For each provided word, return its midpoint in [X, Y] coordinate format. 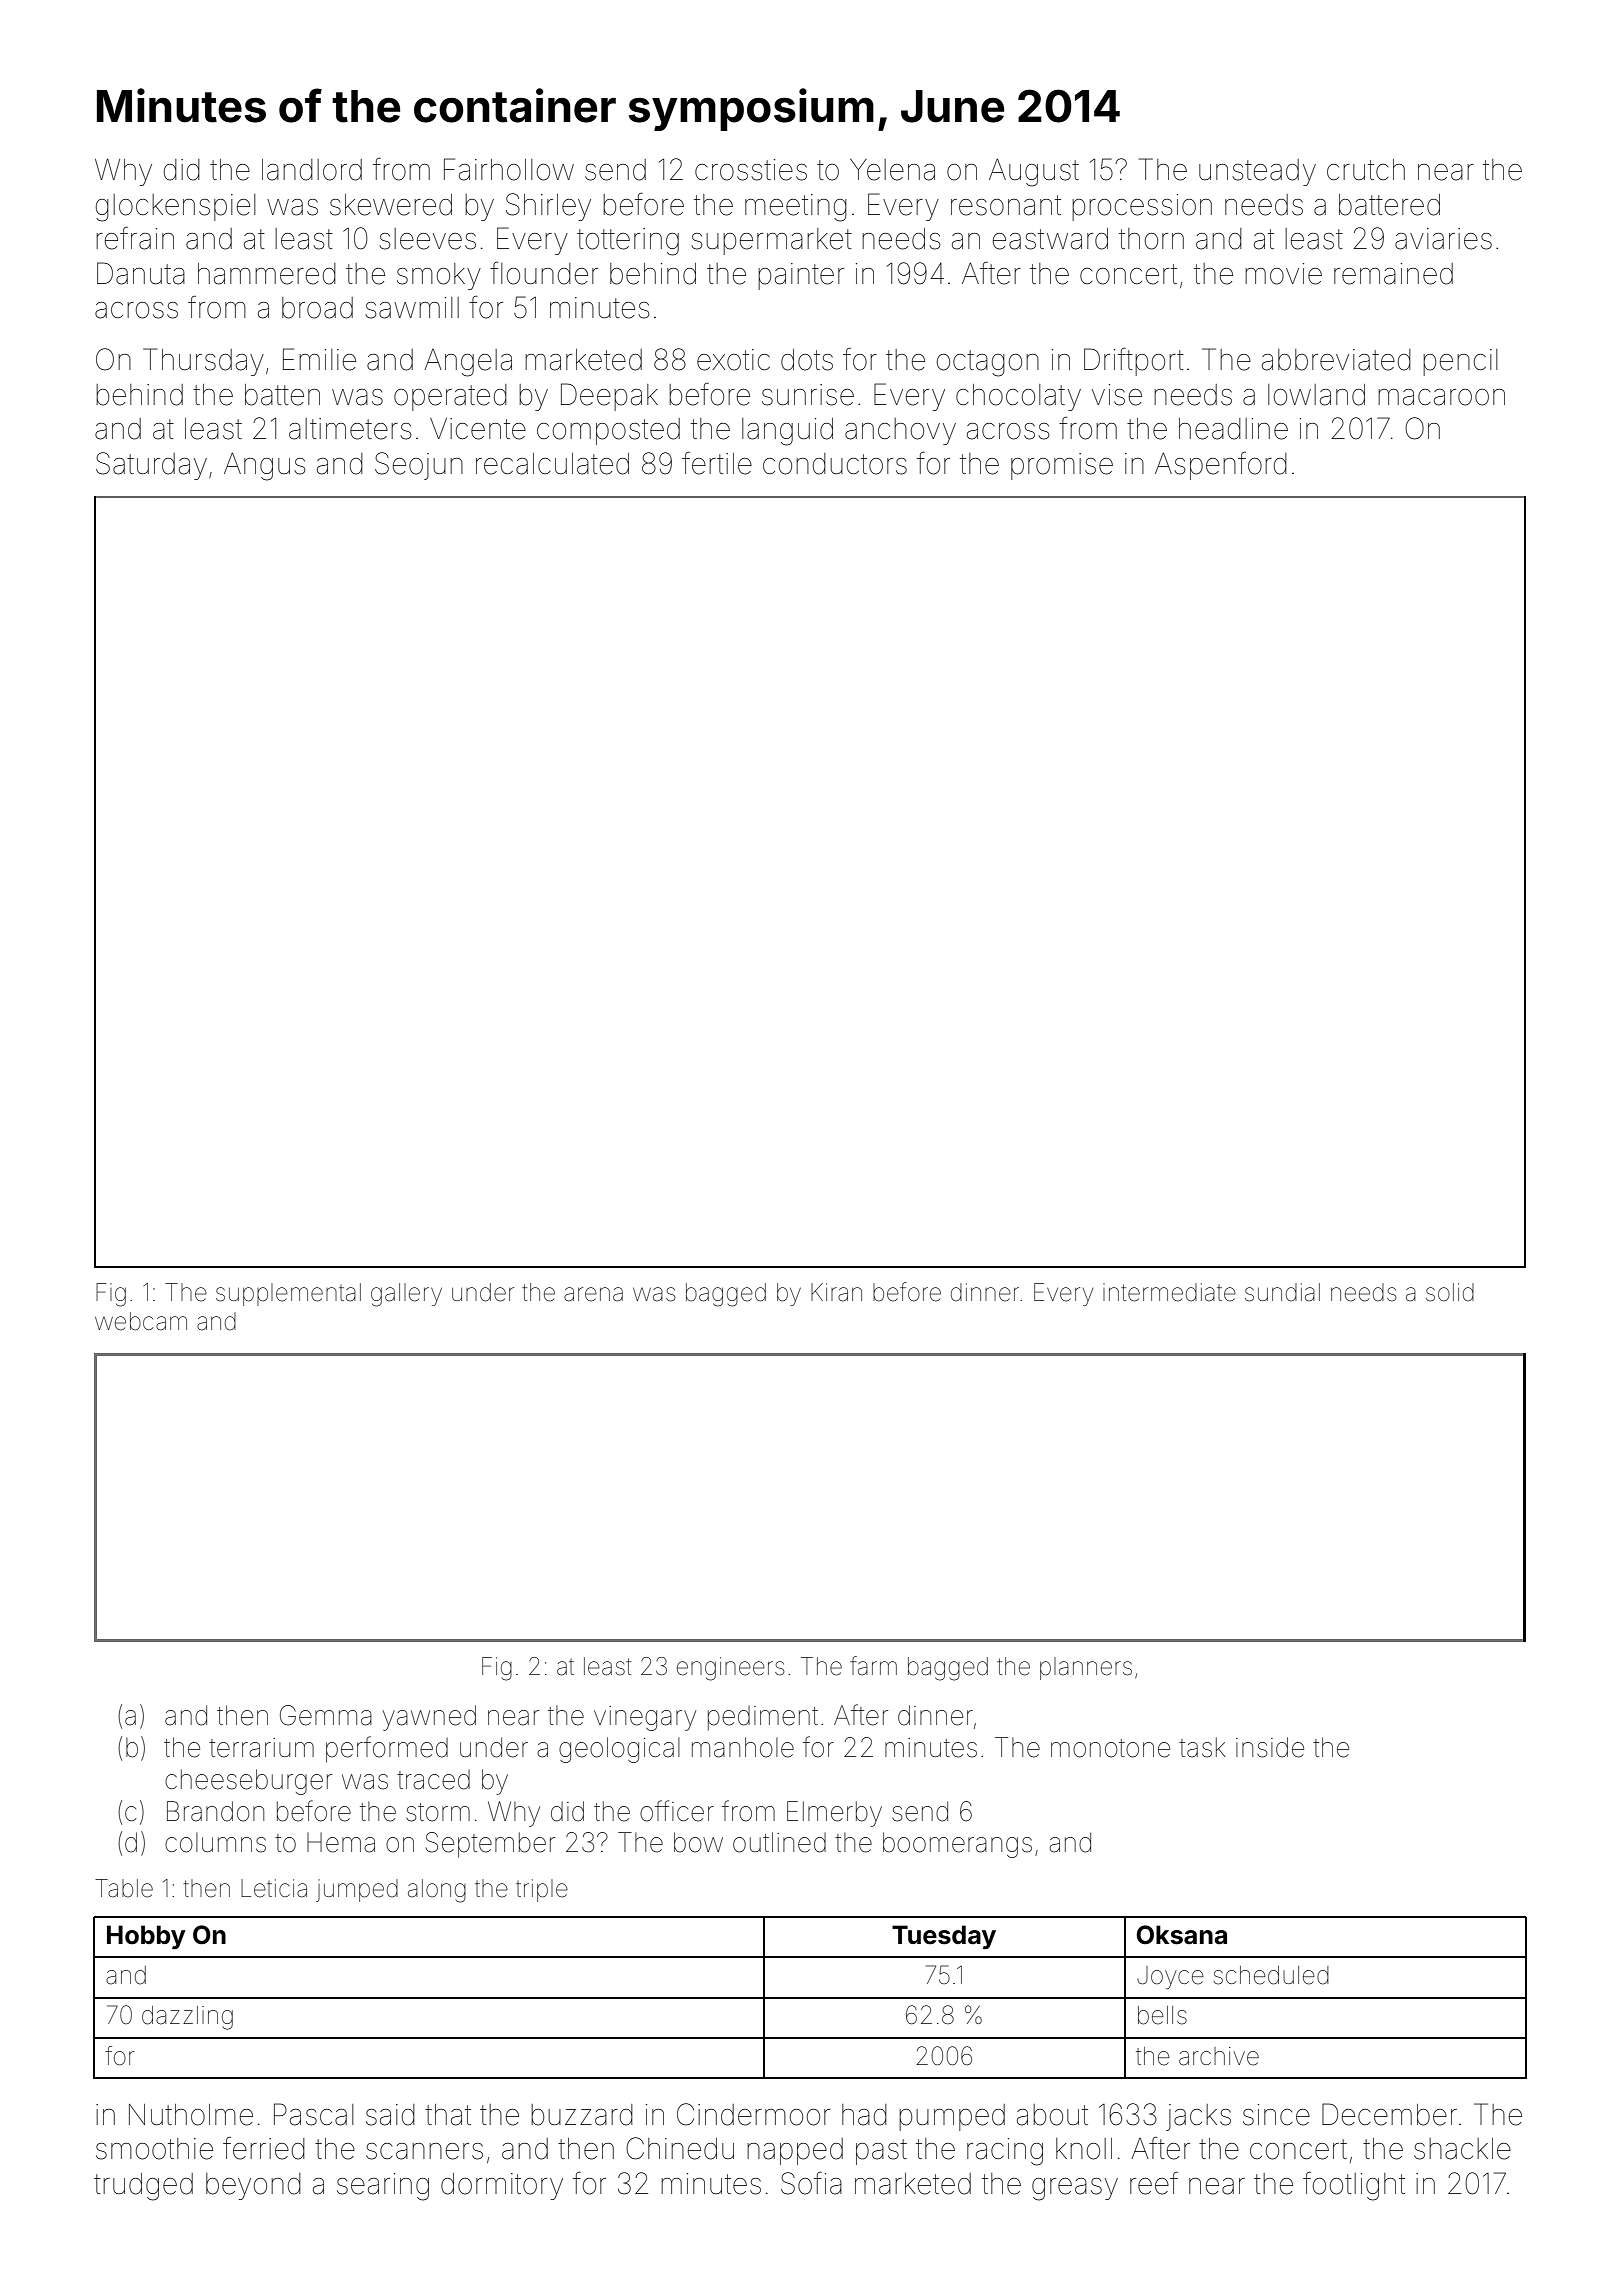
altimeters [350, 429]
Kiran [836, 1292]
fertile [717, 463]
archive [1219, 2056]
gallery [406, 1295]
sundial [1282, 1292]
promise [1062, 466]
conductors [835, 464]
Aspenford [1221, 466]
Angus [264, 467]
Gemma [326, 1715]
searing [383, 2187]
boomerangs [957, 1845]
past [881, 2152]
